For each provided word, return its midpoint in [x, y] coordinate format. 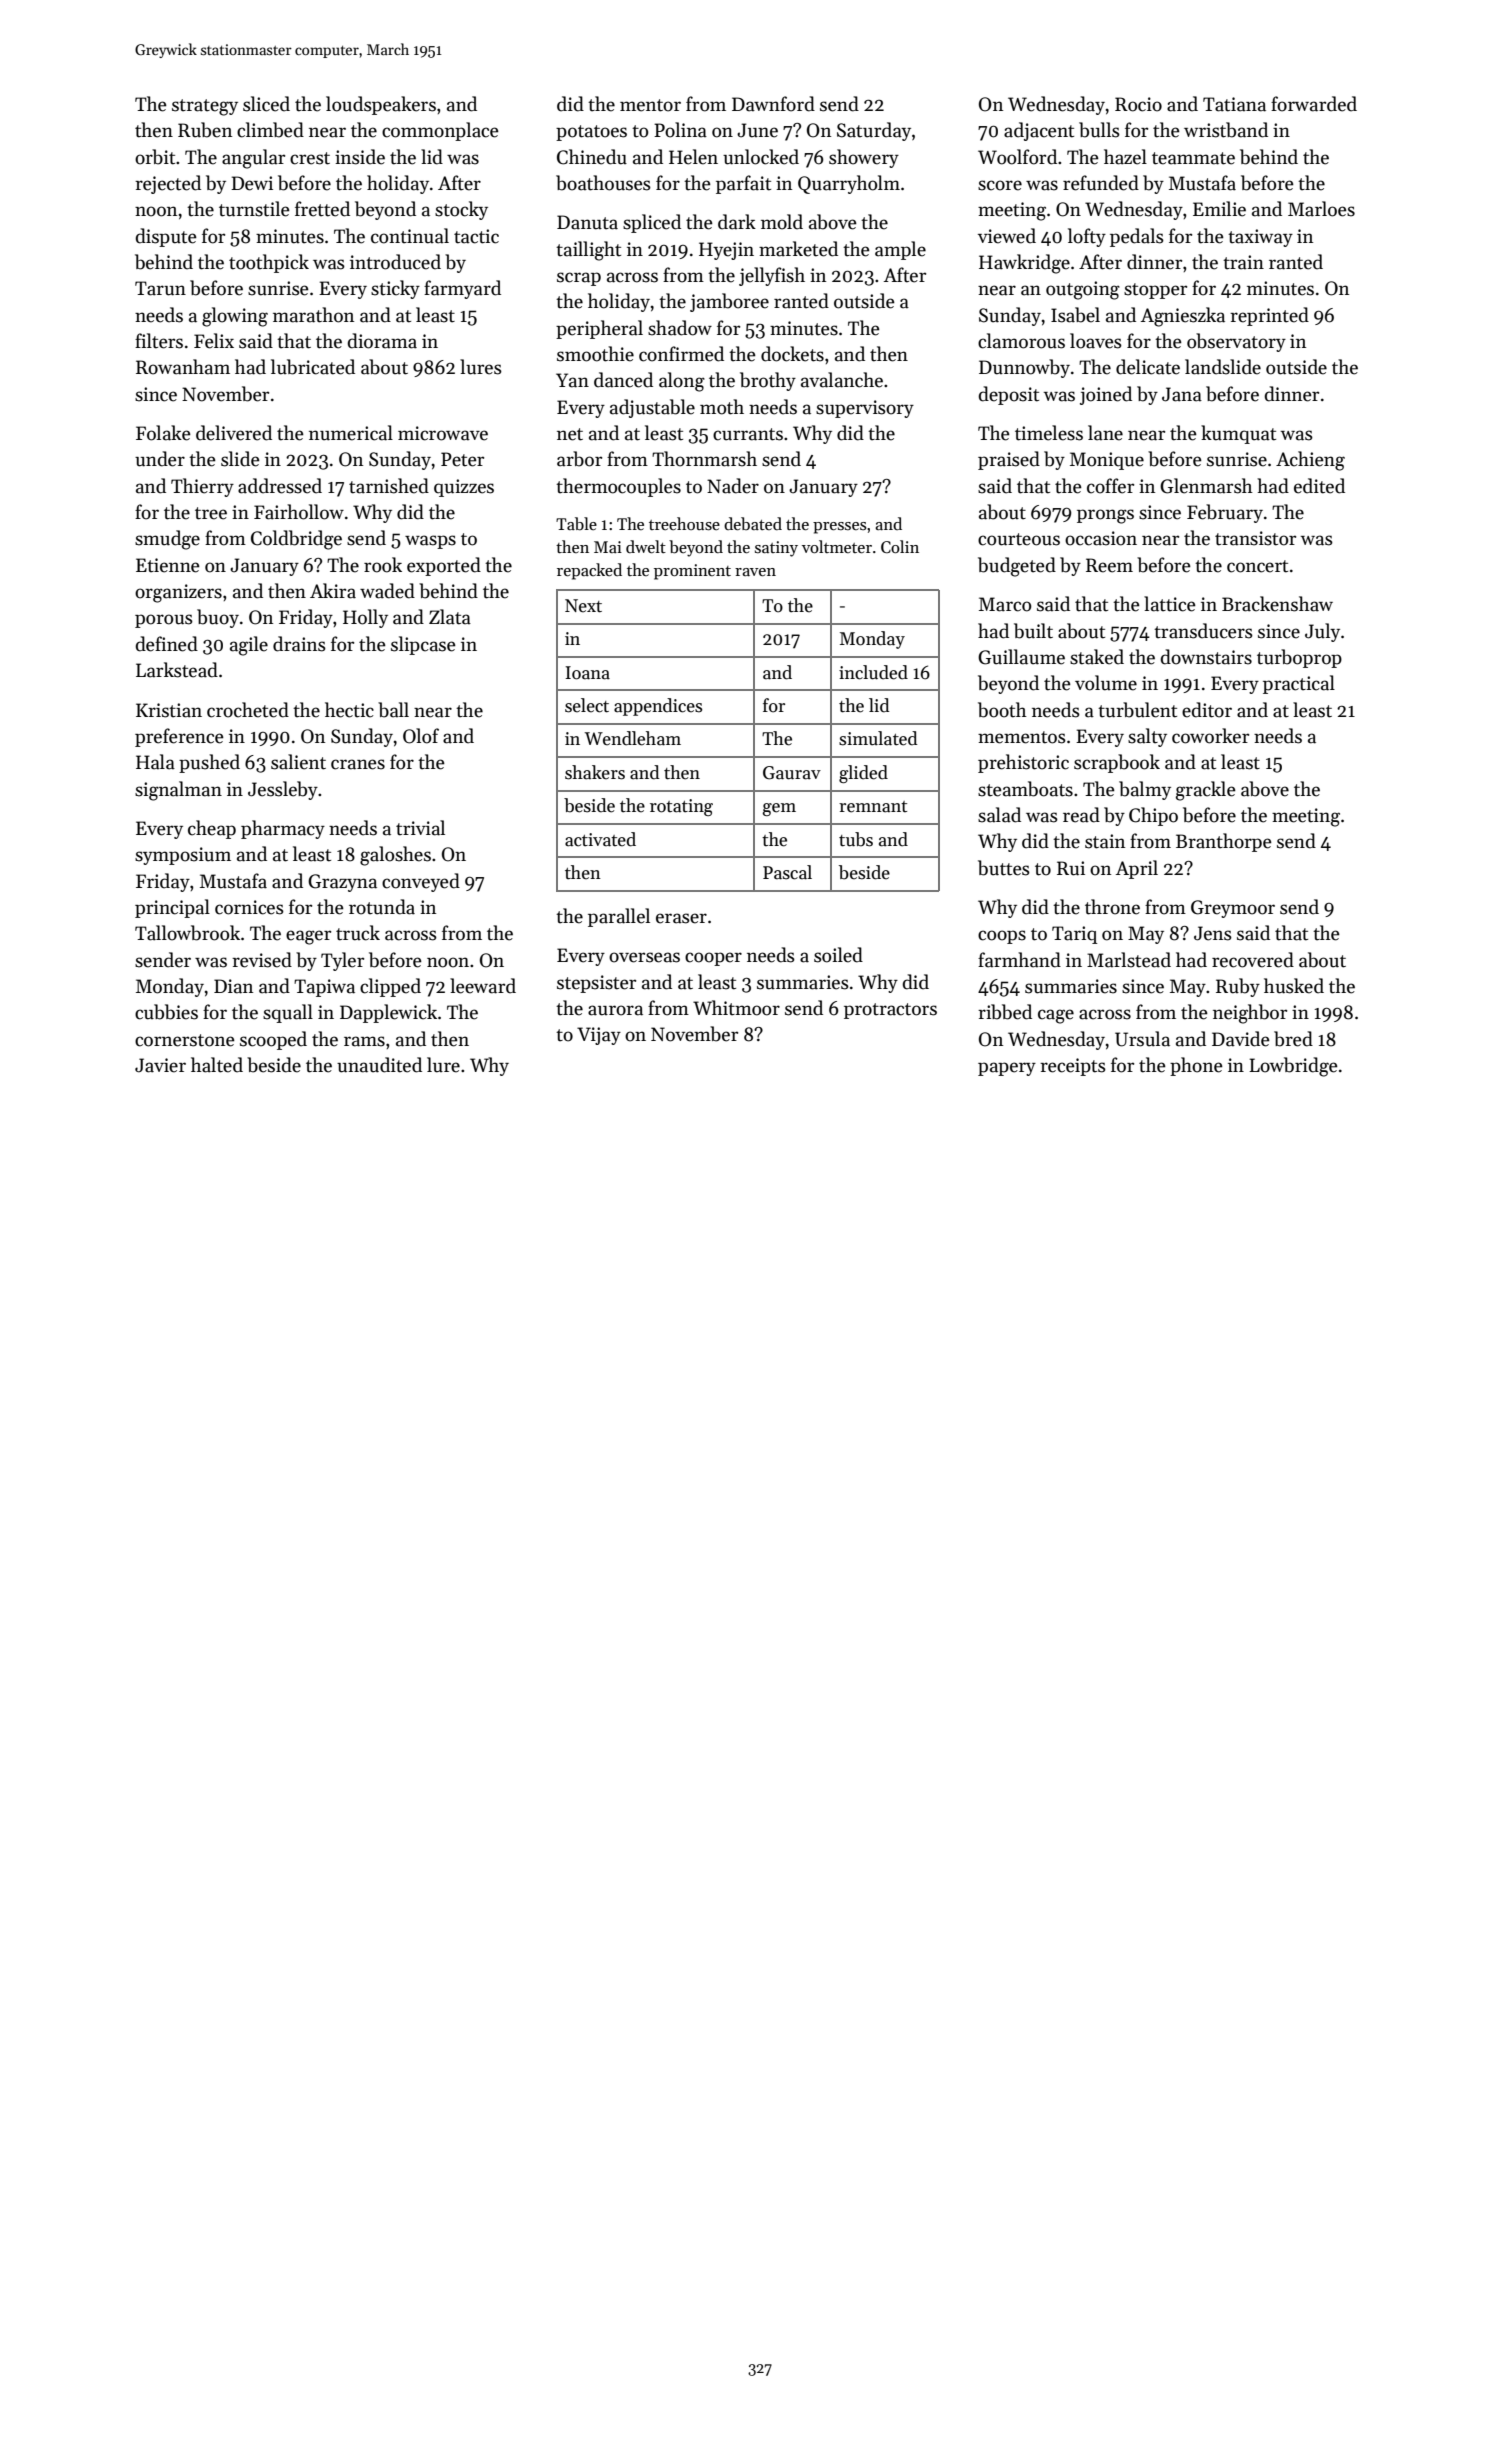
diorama [382, 341]
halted [217, 1065]
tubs [856, 839]
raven [755, 572]
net [570, 434]
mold [782, 222]
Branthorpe [1224, 842]
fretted [322, 209]
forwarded [1314, 104]
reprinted [1269, 316]
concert [1257, 566]
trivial [420, 828]
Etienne [168, 565]
